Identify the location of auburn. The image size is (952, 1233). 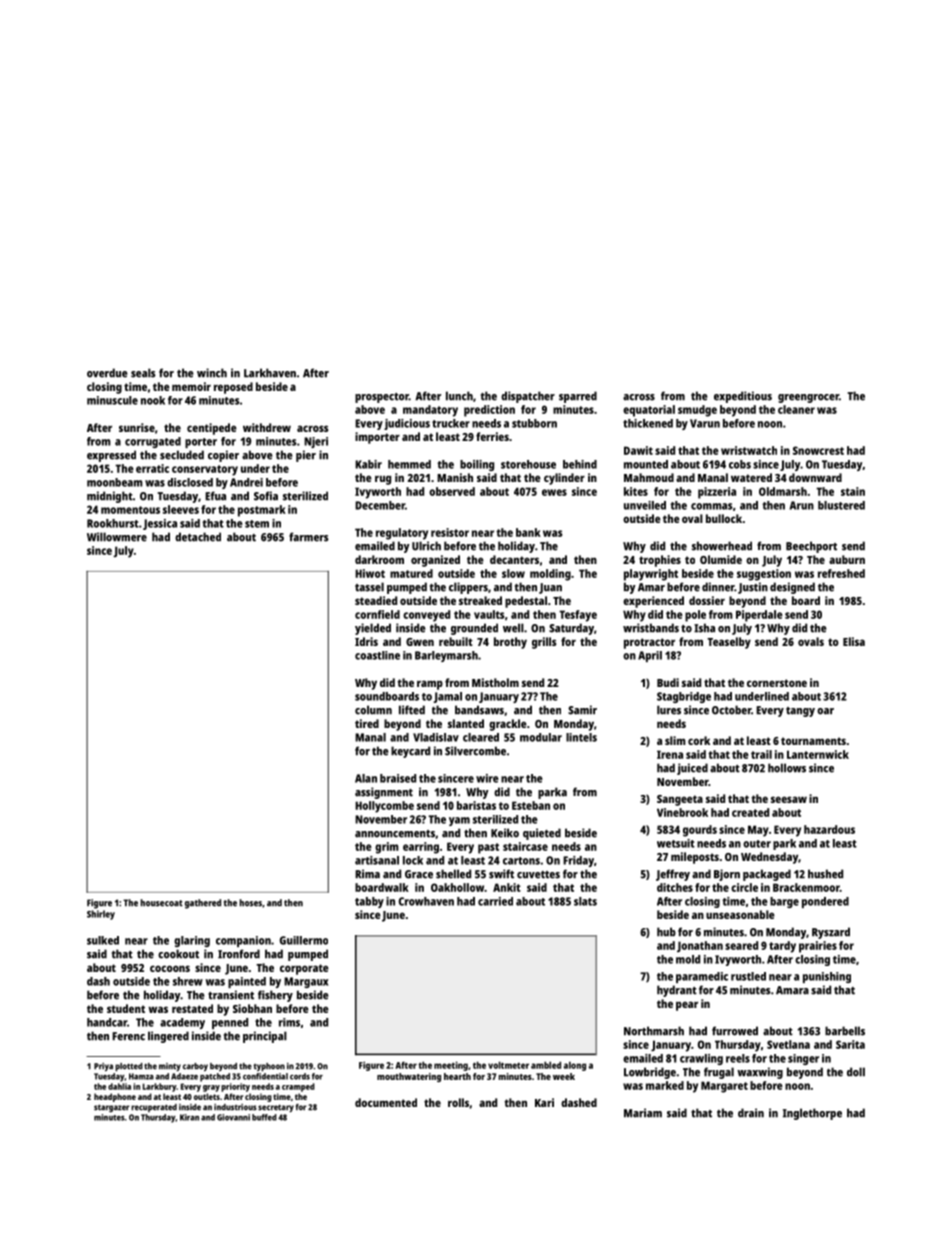
(847, 559).
